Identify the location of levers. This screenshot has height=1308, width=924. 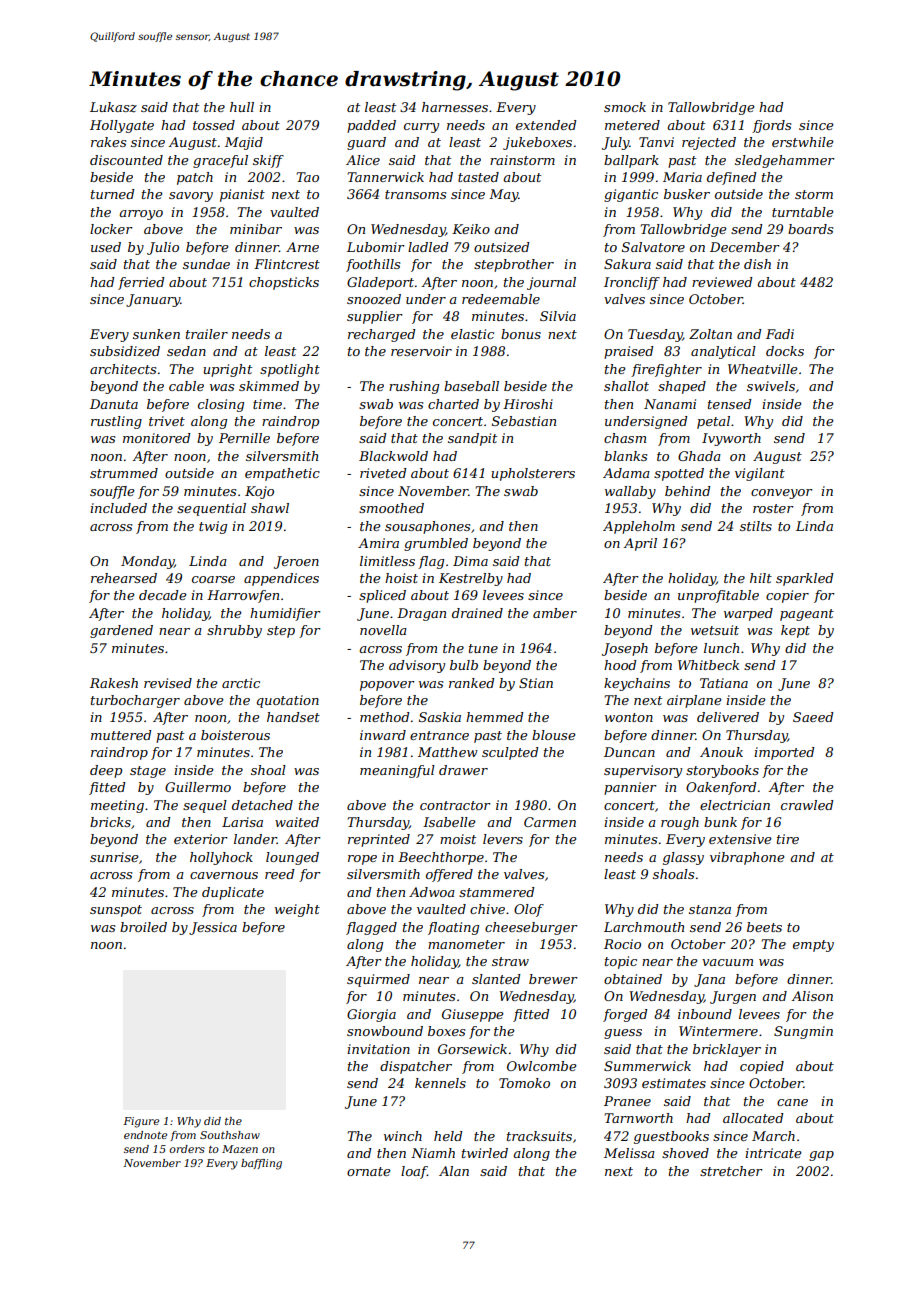
(503, 839).
